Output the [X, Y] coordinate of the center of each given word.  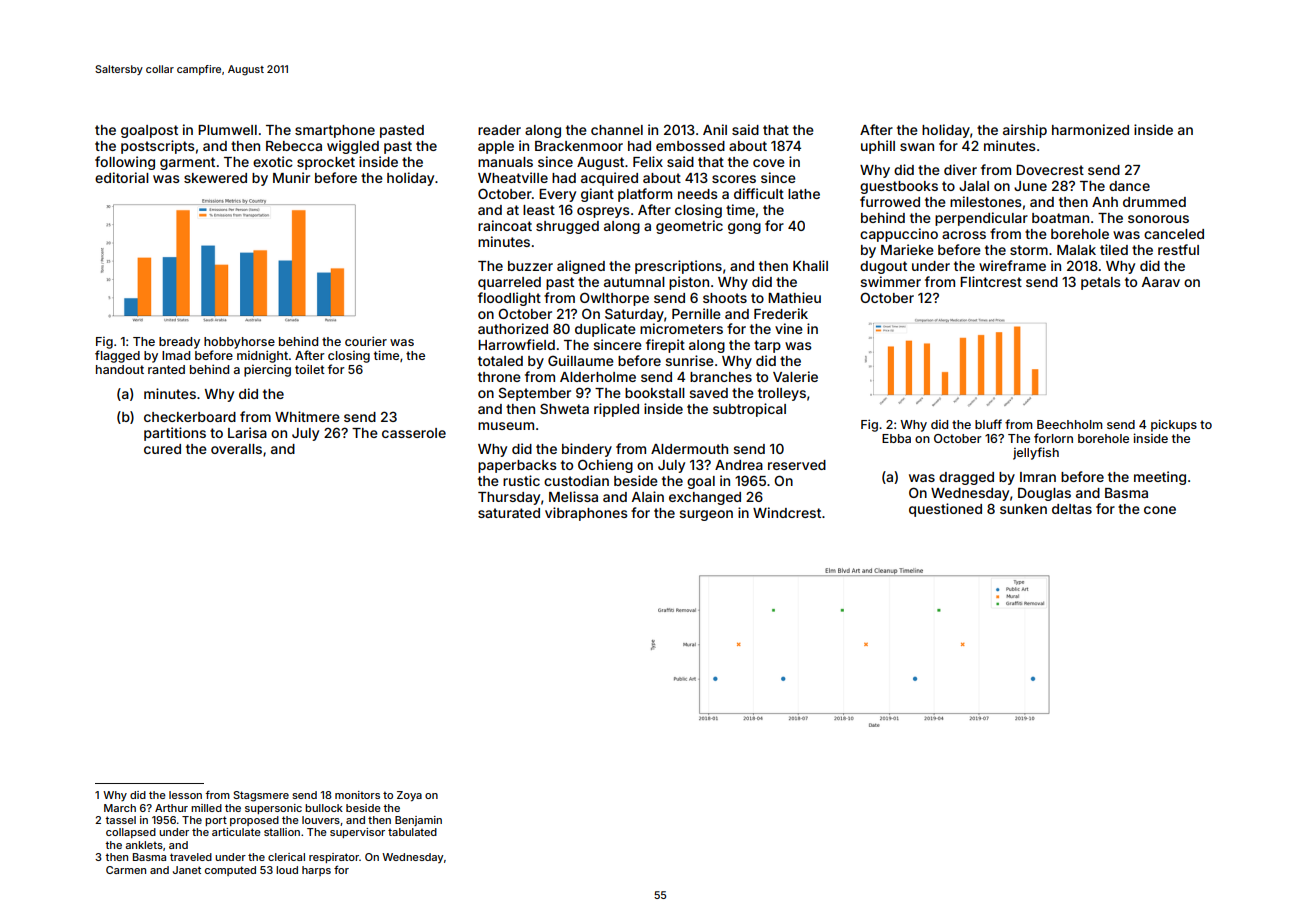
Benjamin [418, 821]
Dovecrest [1050, 169]
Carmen [126, 870]
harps [316, 871]
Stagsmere [261, 796]
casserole [414, 433]
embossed [690, 146]
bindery [587, 450]
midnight [262, 356]
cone [1160, 510]
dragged [966, 478]
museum [506, 426]
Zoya [409, 796]
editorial [122, 177]
